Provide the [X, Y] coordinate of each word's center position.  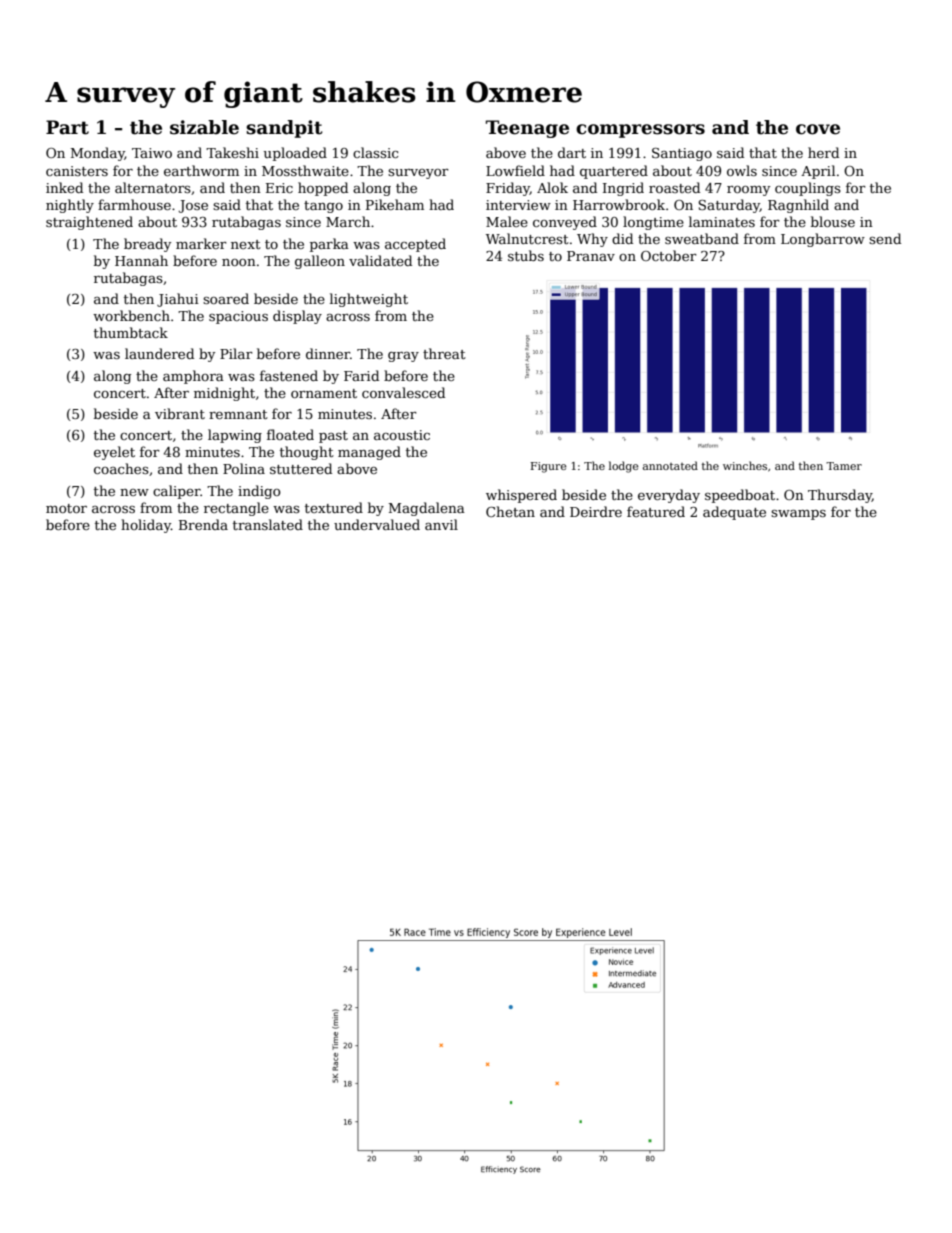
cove [818, 129]
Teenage [527, 129]
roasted [674, 187]
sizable [204, 127]
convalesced [403, 392]
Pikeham [395, 204]
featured [656, 511]
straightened [89, 223]
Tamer [844, 466]
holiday [146, 526]
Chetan [510, 511]
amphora [193, 377]
